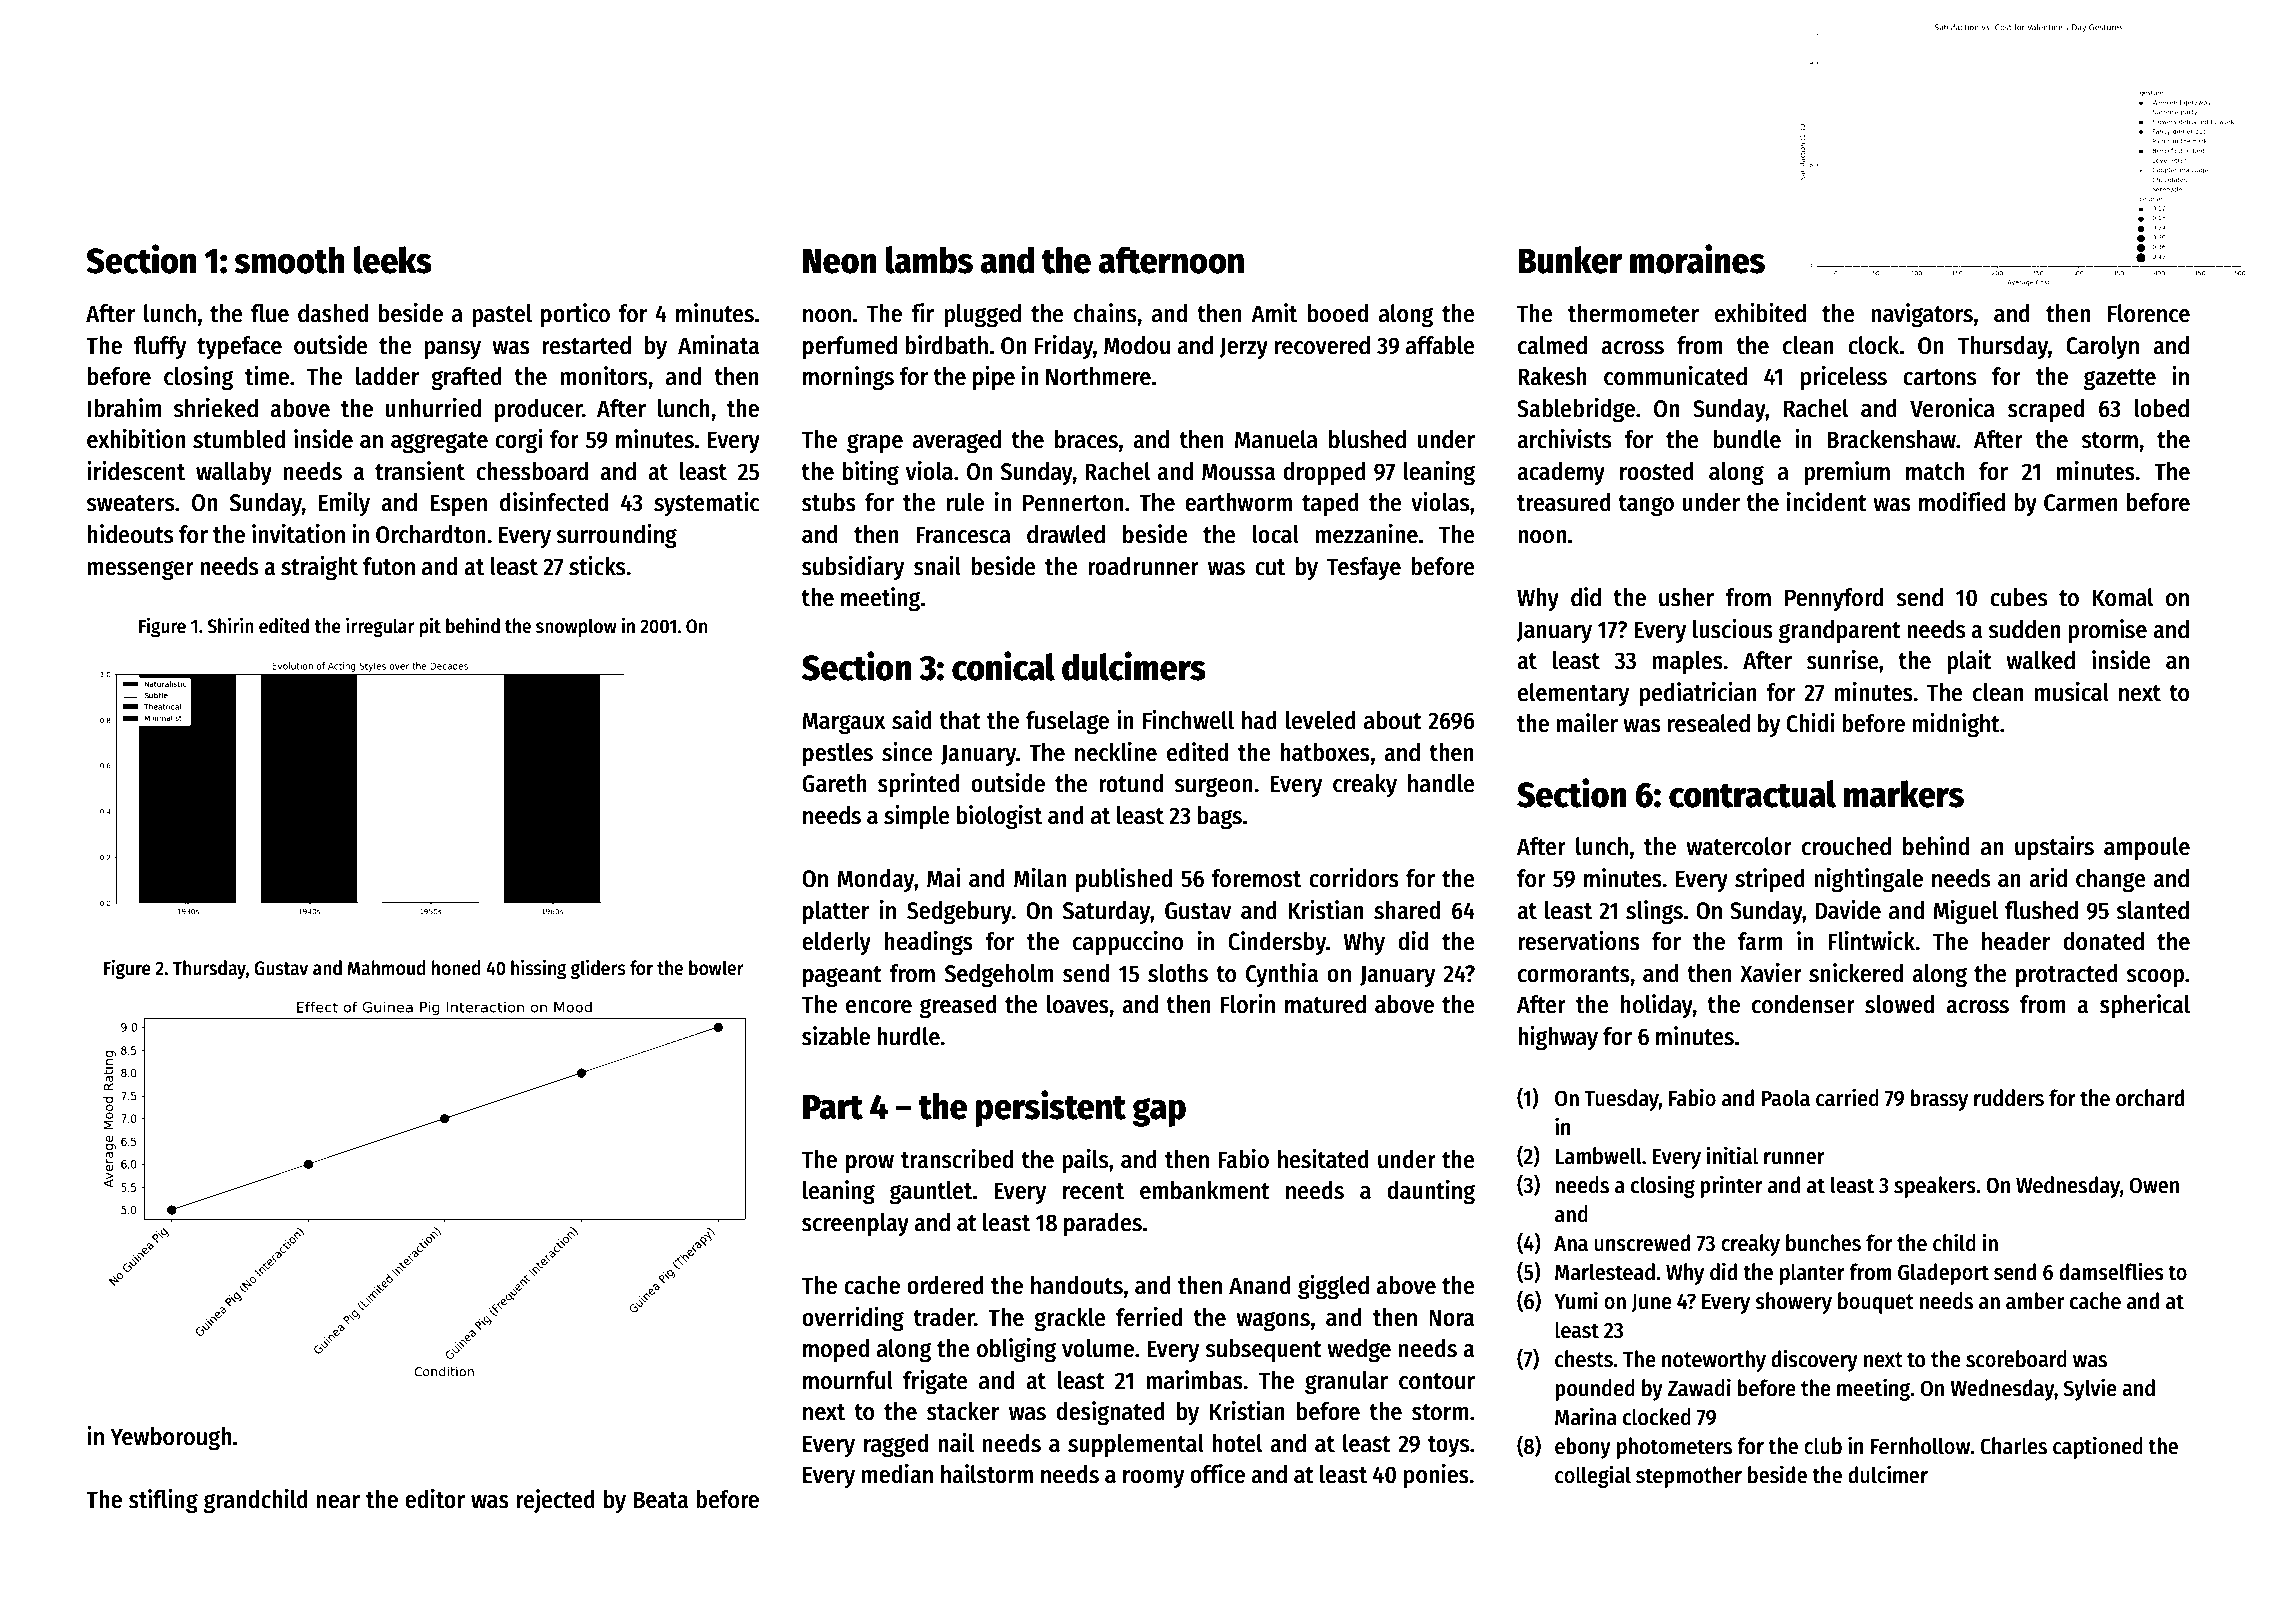 Image resolution: width=2277 pixels, height=1610 pixels. I want to click on Florence, so click(2149, 313).
